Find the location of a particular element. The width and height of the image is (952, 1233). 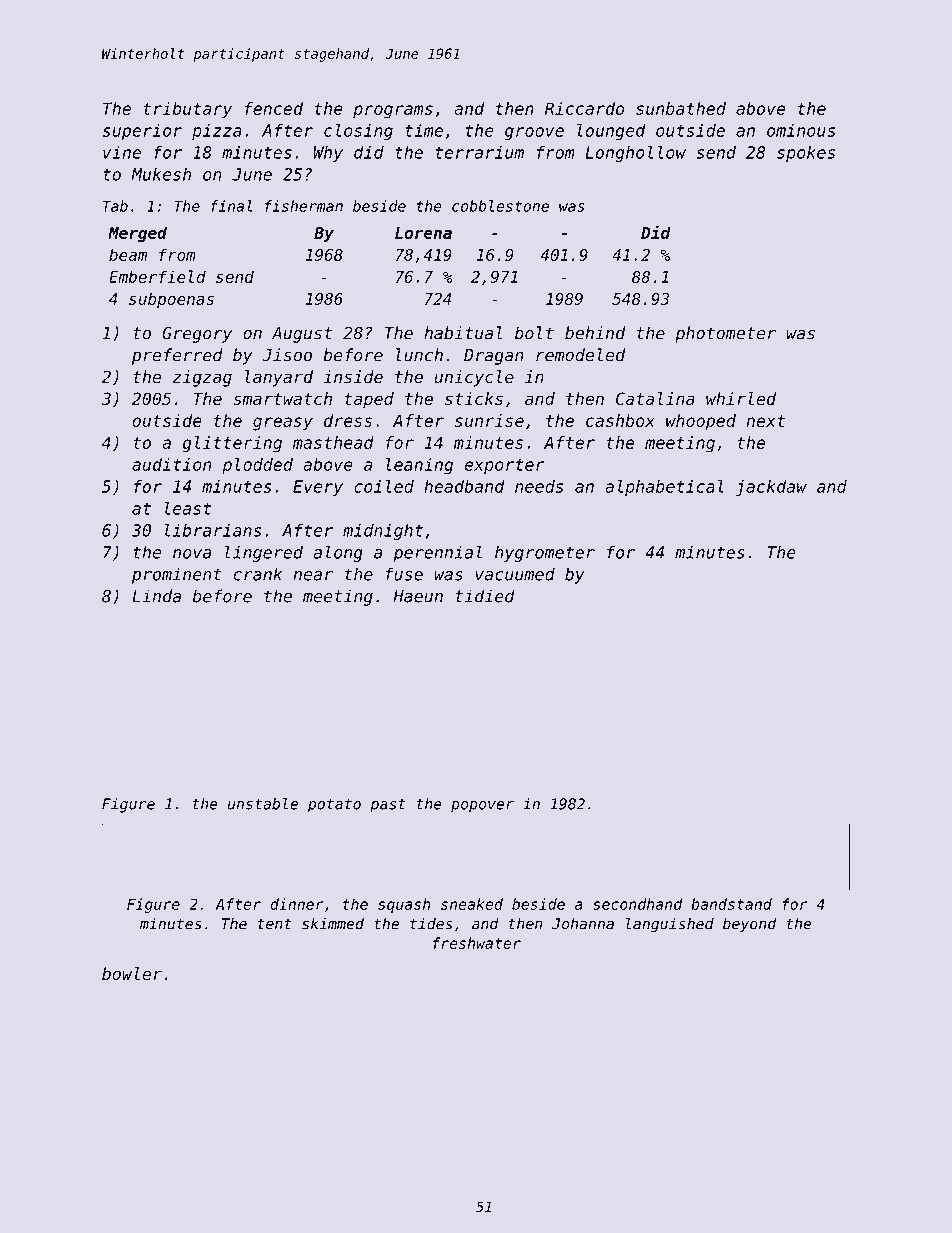

photometer is located at coordinates (725, 334).
